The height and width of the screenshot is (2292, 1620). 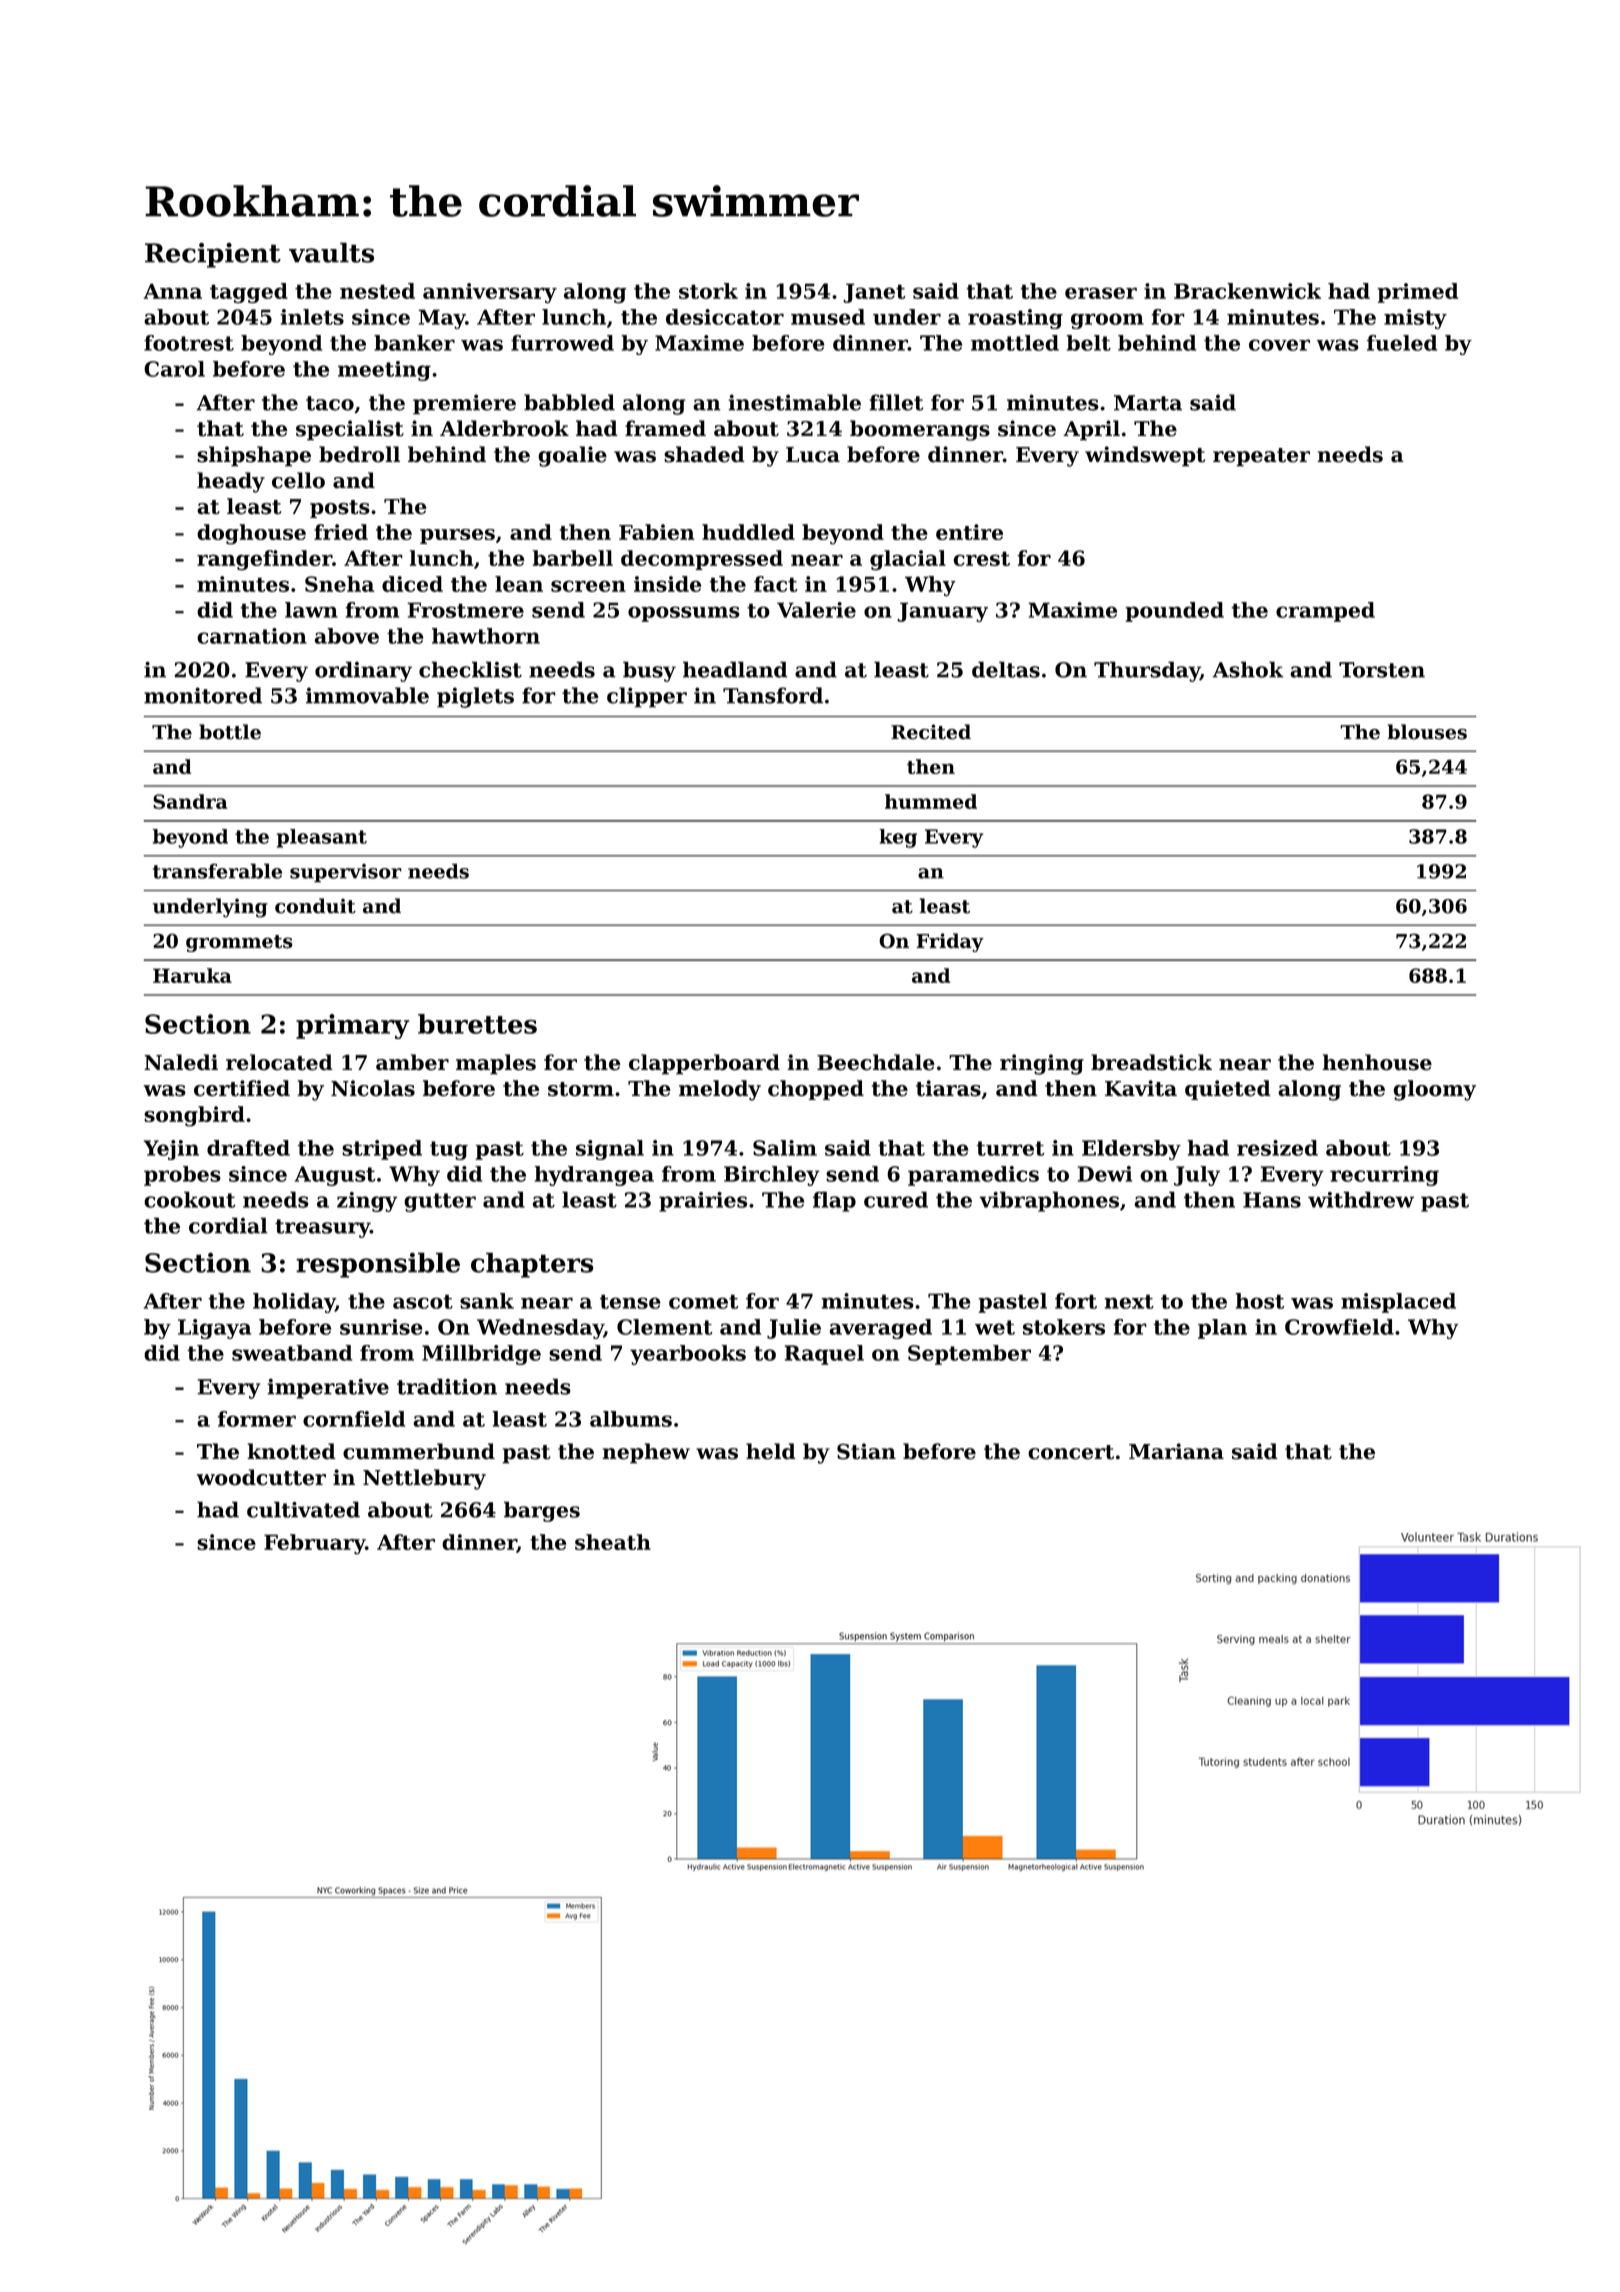 What do you see at coordinates (242, 1088) in the screenshot?
I see `certified` at bounding box center [242, 1088].
